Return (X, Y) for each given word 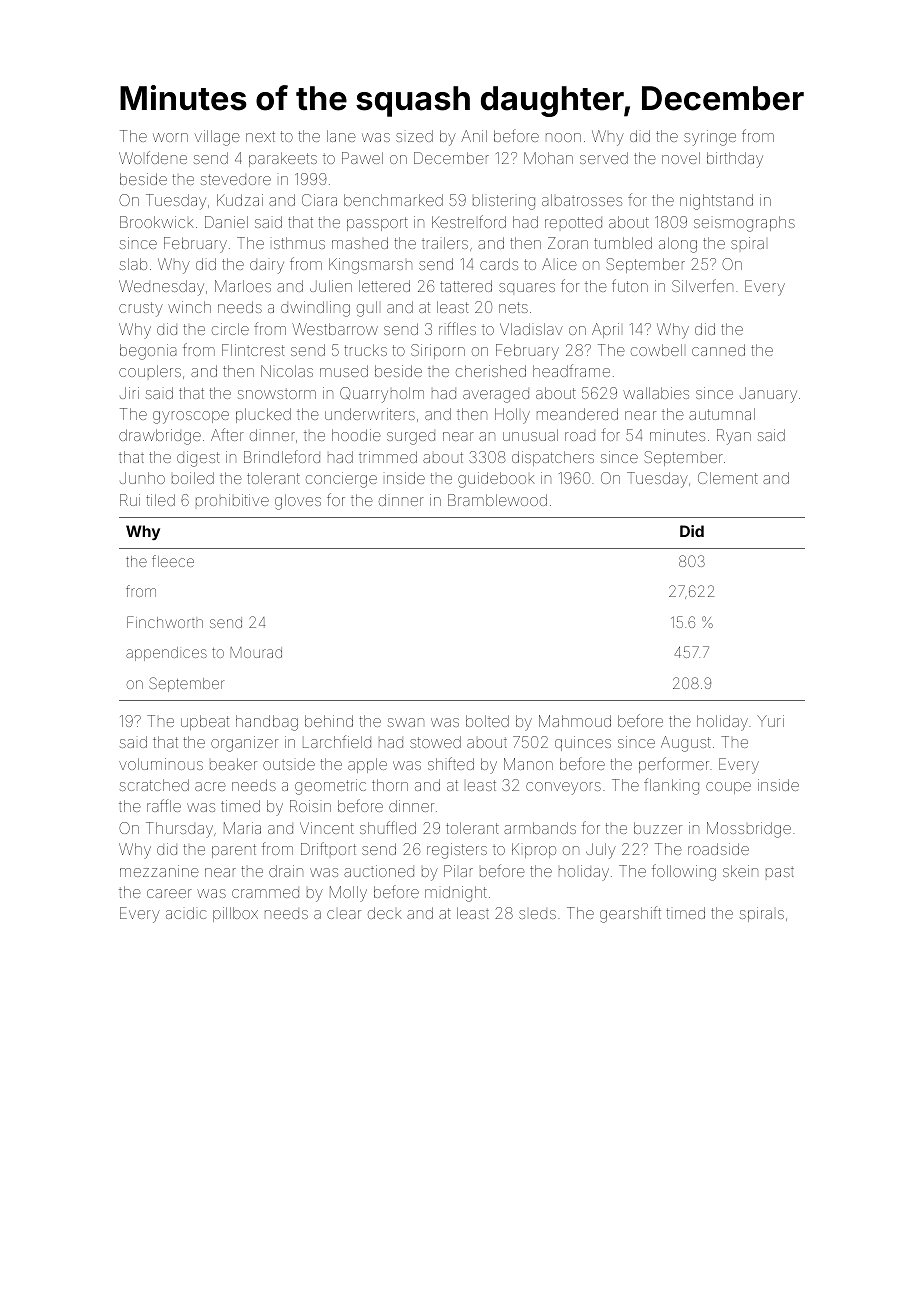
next (260, 136)
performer (674, 765)
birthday (735, 160)
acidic (186, 913)
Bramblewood (497, 500)
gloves (298, 502)
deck (384, 913)
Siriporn (438, 351)
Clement (728, 478)
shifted (451, 763)
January (768, 395)
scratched (154, 785)
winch (189, 307)
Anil (474, 136)
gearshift (630, 914)
